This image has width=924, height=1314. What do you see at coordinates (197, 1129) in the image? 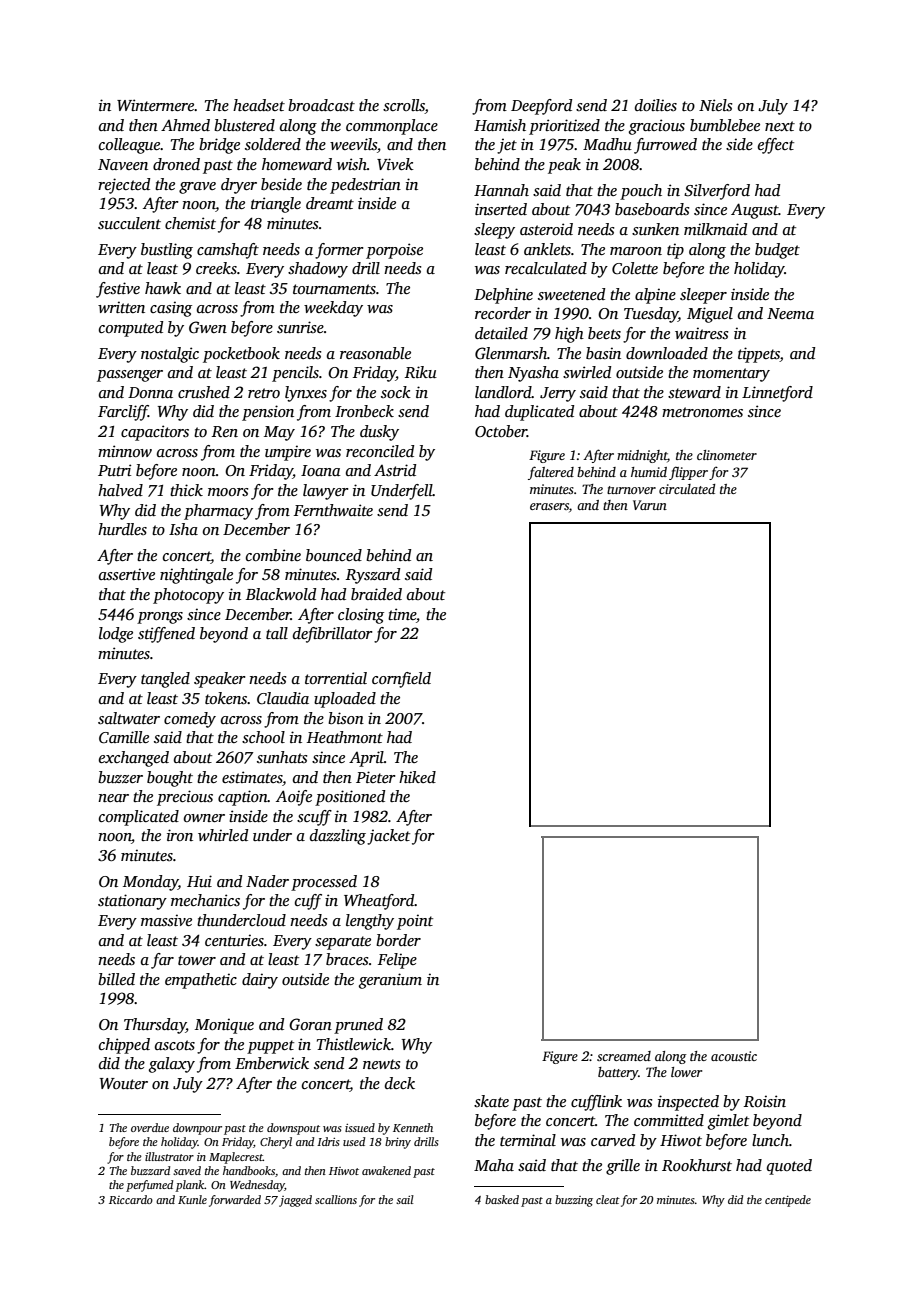
I see `downpour` at bounding box center [197, 1129].
